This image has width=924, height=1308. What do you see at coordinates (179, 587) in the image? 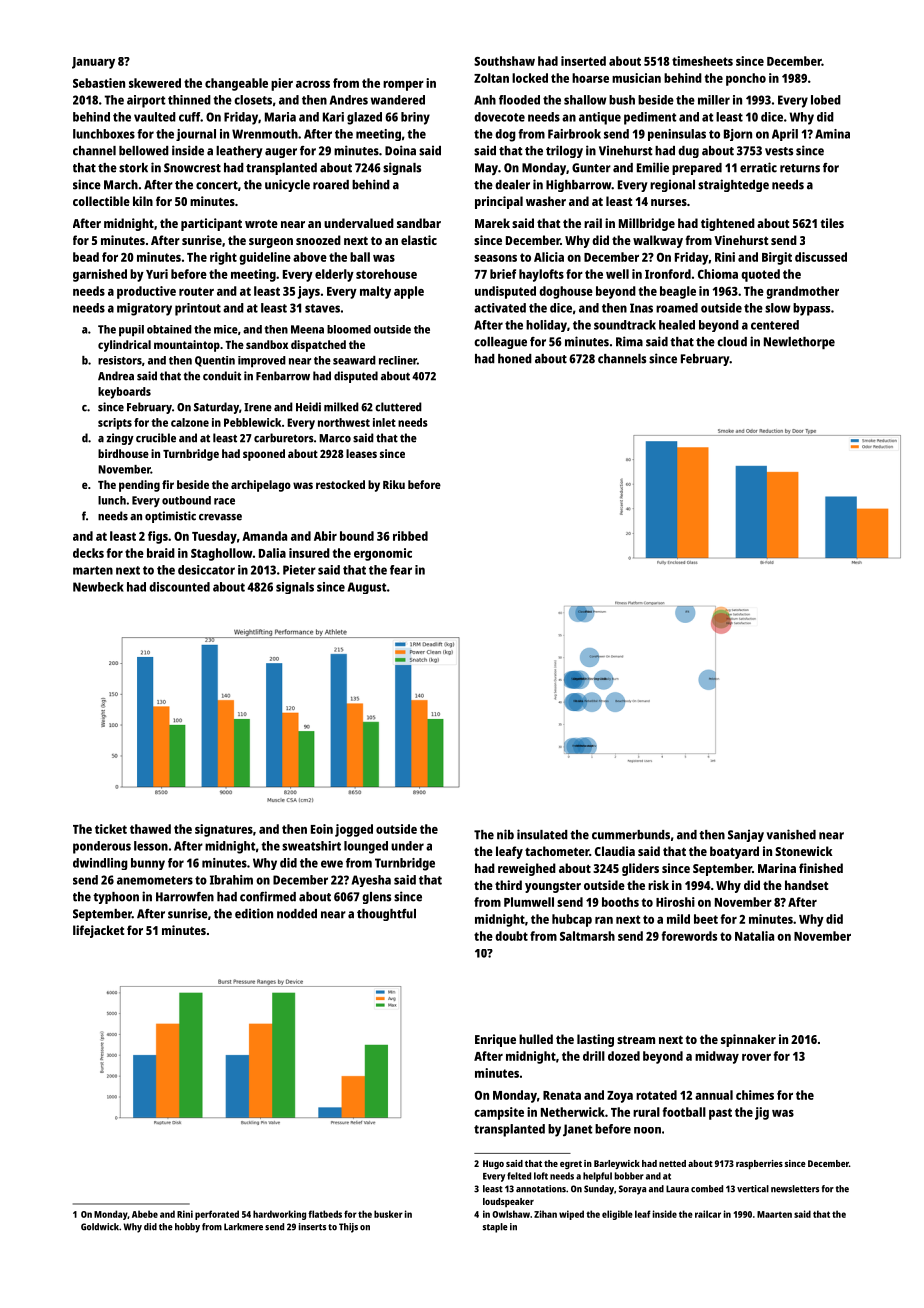
I see `discounted` at bounding box center [179, 587].
